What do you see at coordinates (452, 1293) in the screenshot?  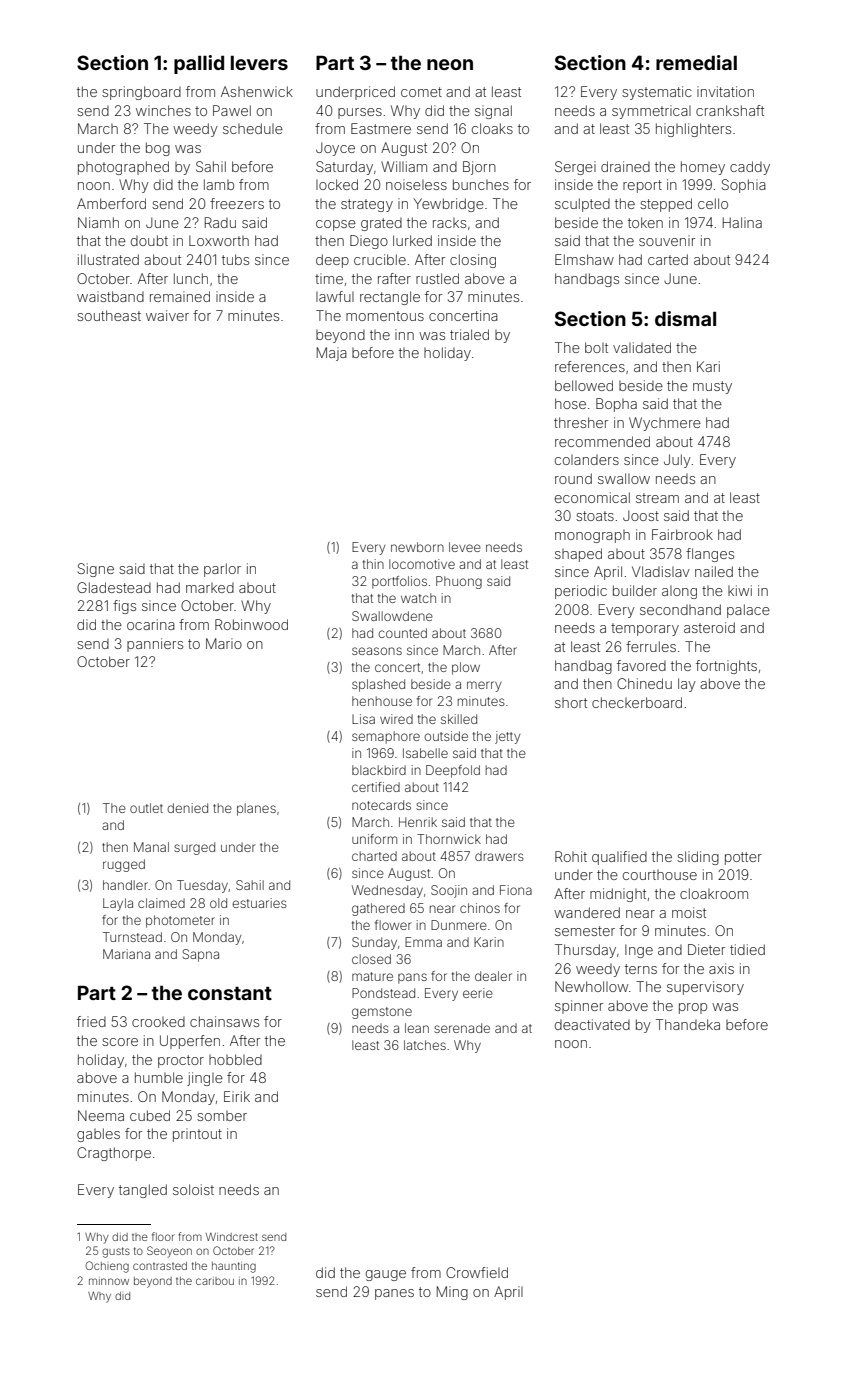 I see `Ming` at bounding box center [452, 1293].
